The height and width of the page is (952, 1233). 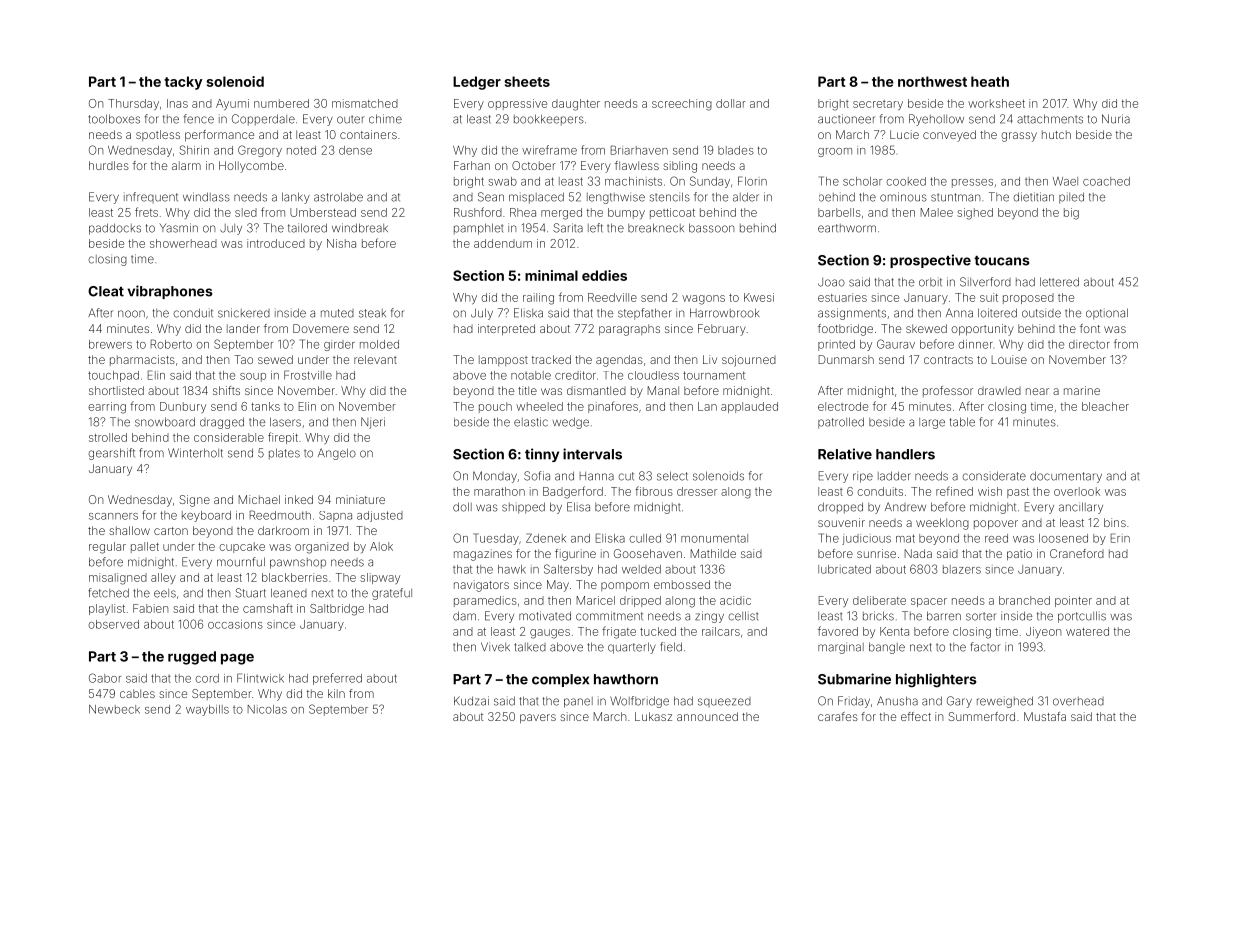 I want to click on Shirin, so click(x=194, y=150).
